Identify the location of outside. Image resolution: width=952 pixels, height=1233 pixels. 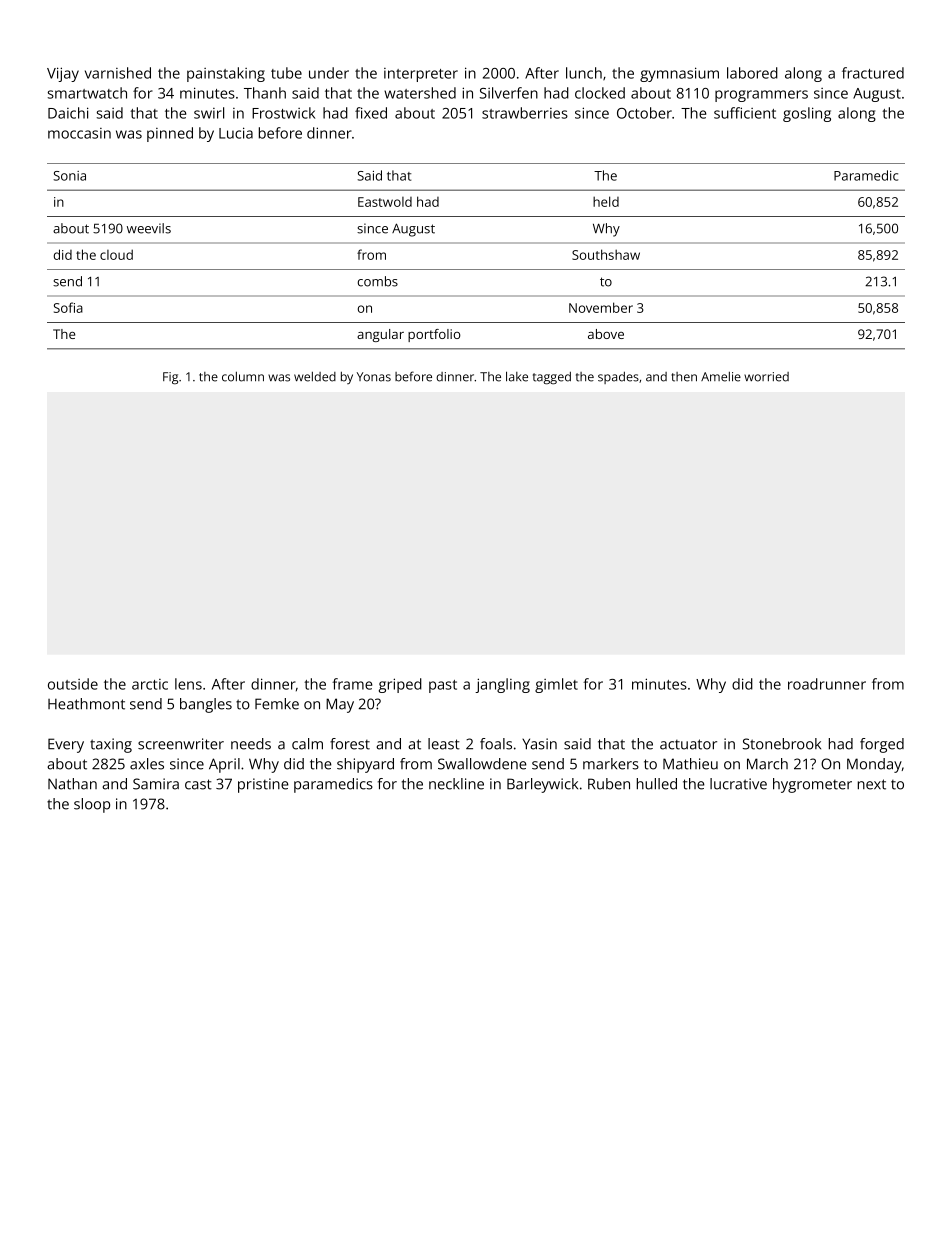
(73, 684).
